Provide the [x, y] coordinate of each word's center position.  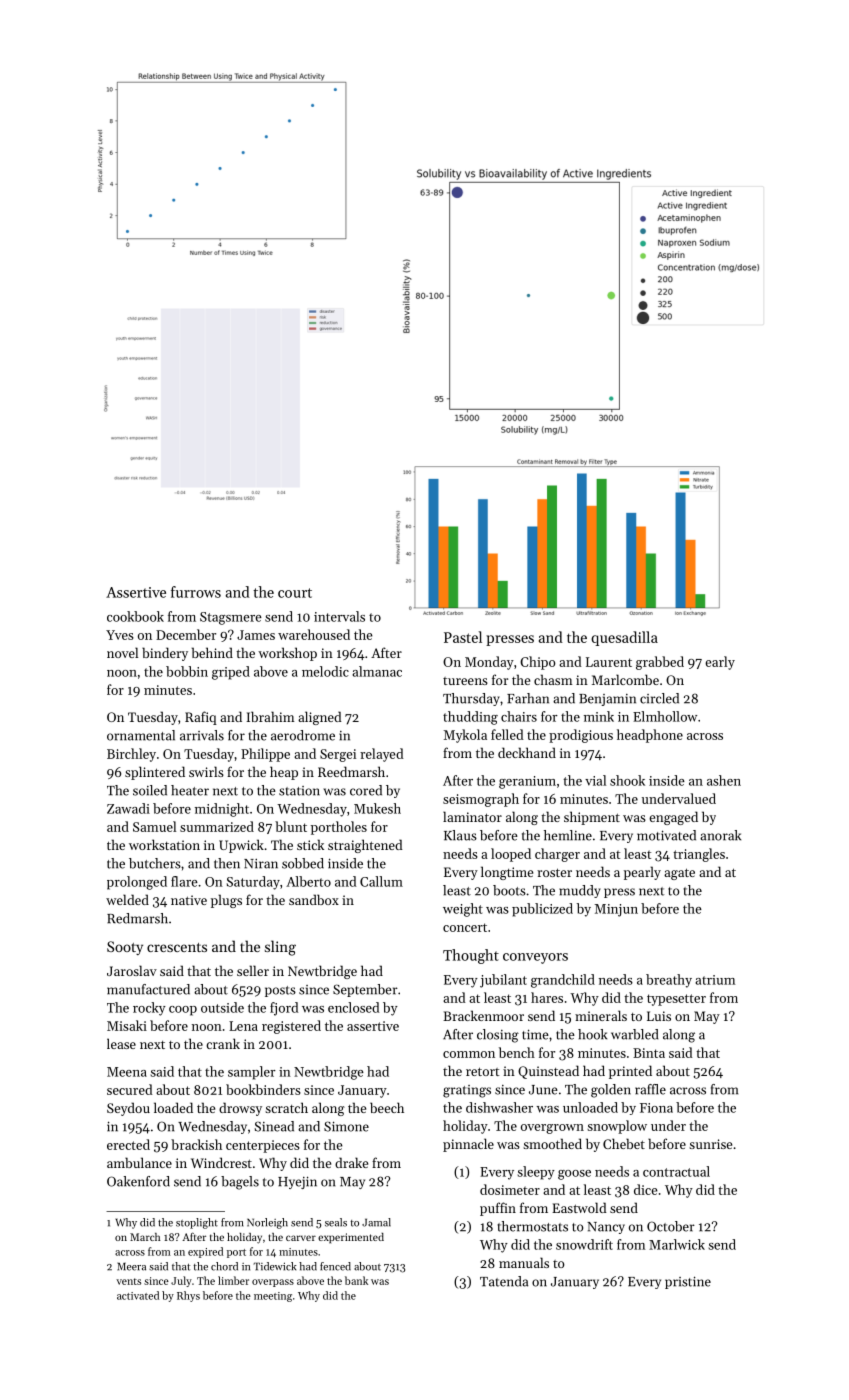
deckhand [527, 752]
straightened [365, 846]
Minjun [616, 910]
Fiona [656, 1108]
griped [231, 673]
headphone [650, 736]
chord [224, 1266]
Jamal [376, 1222]
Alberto [308, 881]
